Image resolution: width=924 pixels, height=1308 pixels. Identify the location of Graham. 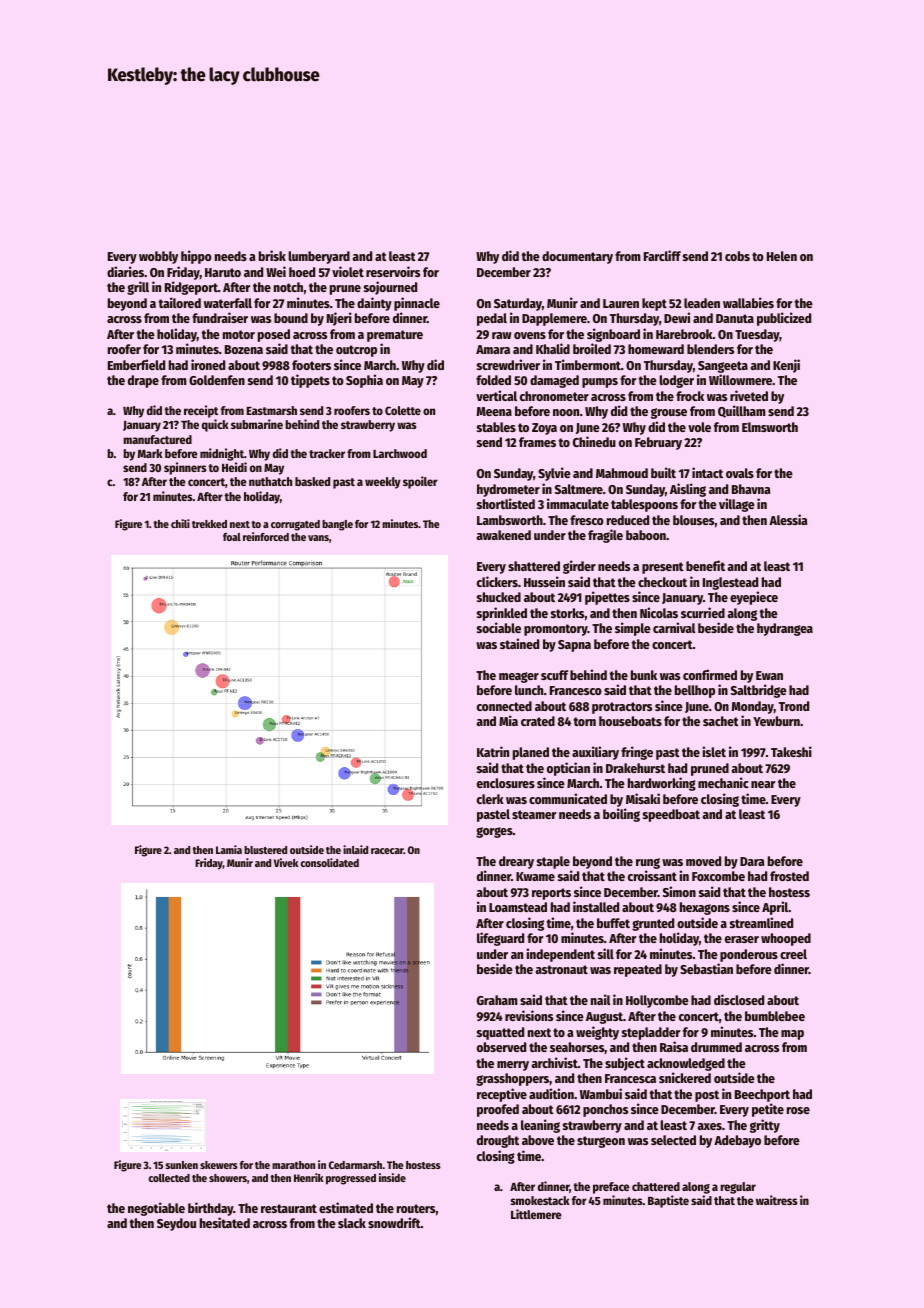
(497, 1000).
